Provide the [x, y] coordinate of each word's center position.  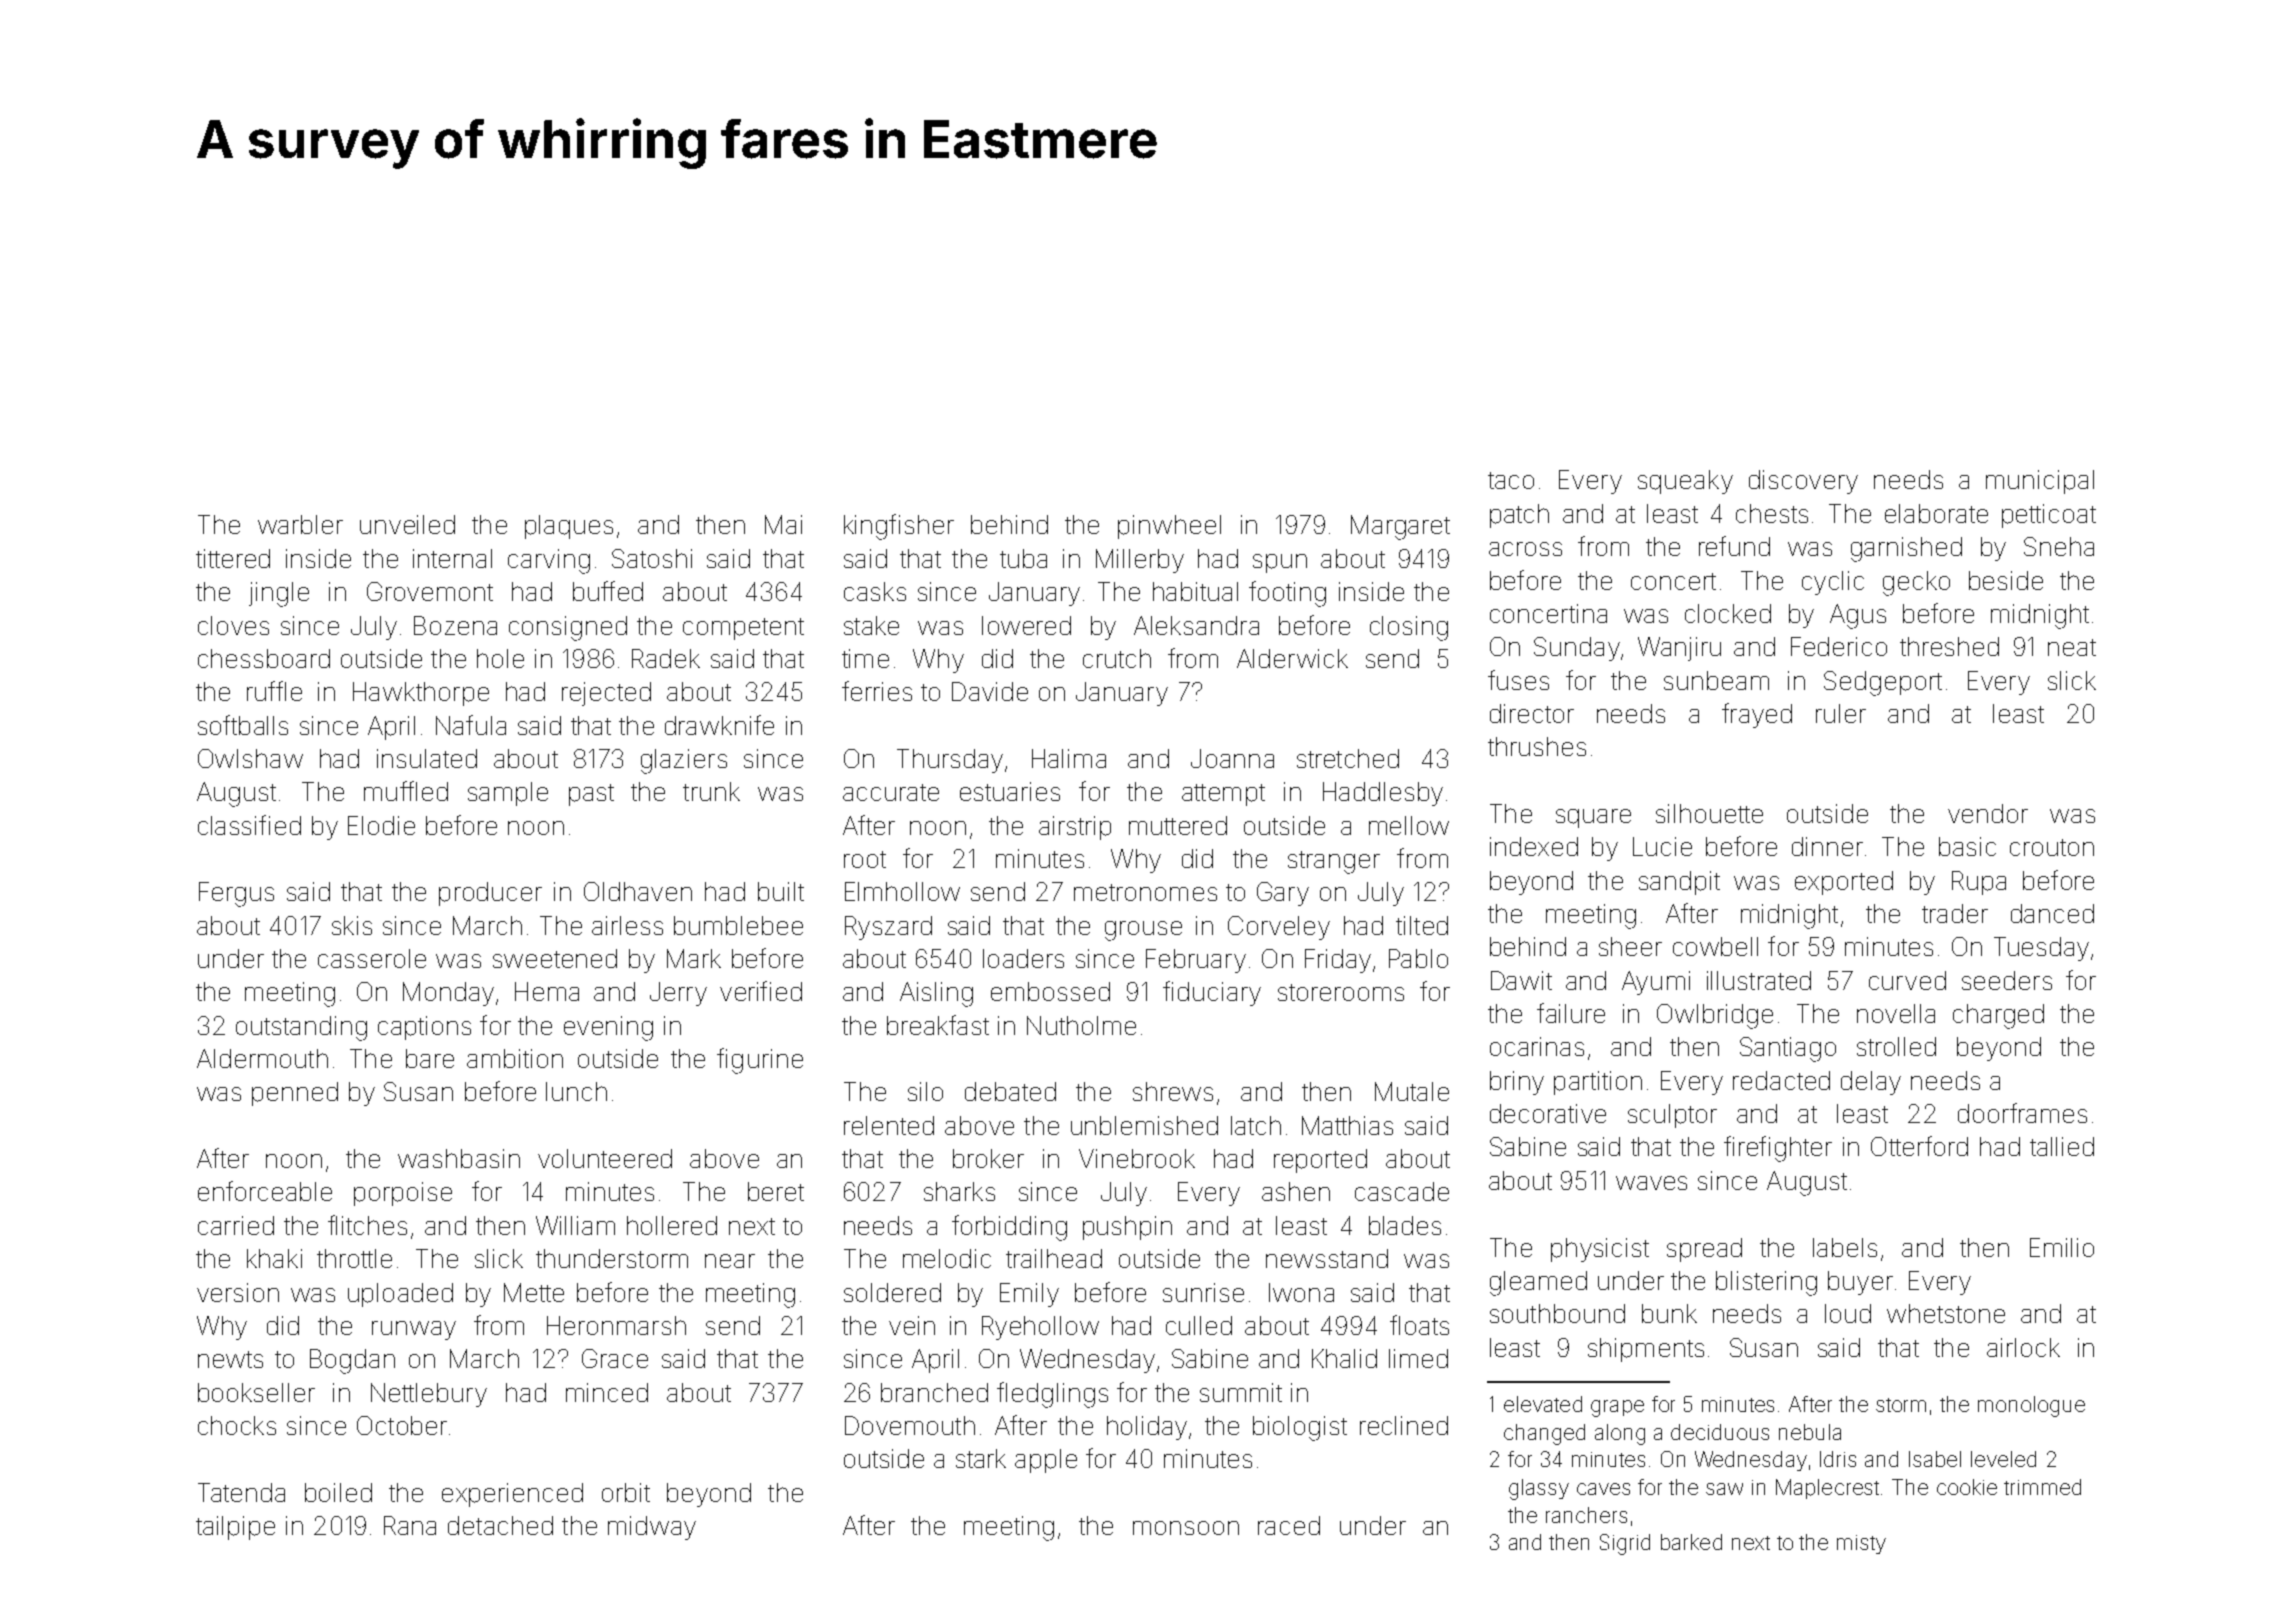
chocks [237, 1425]
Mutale [1412, 1091]
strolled [1896, 1046]
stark [981, 1458]
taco [1511, 480]
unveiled [407, 524]
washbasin [459, 1158]
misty [1861, 1544]
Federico [1839, 646]
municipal [2040, 482]
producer [490, 894]
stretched [1348, 758]
